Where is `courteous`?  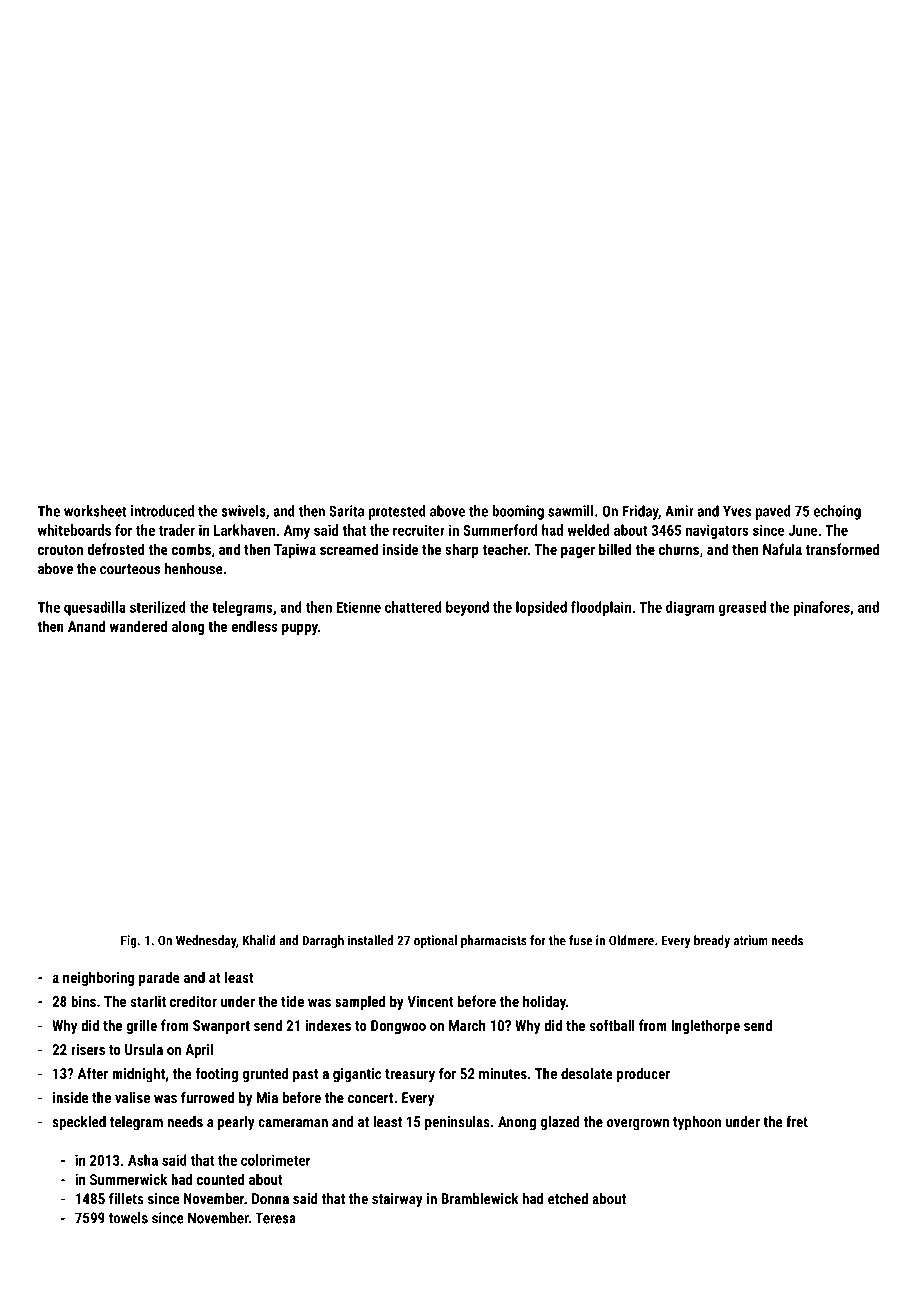
courteous is located at coordinates (130, 569).
